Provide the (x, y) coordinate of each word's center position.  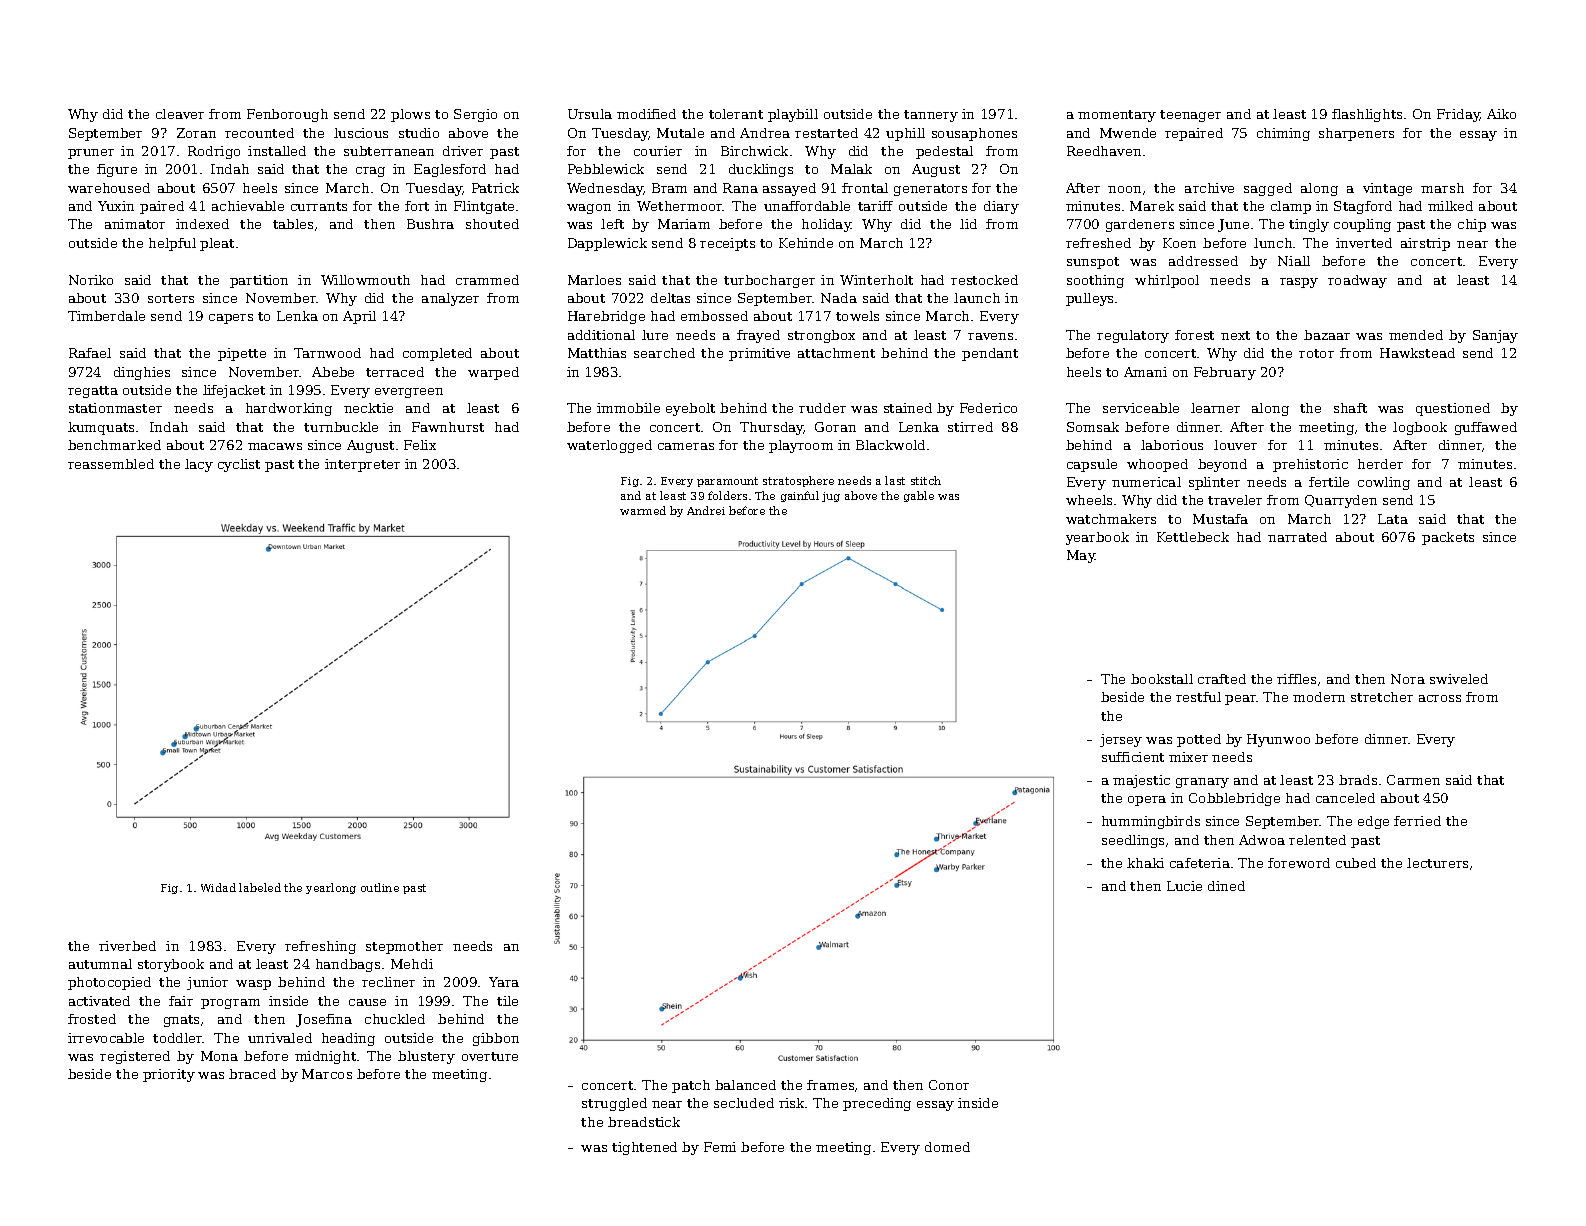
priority (169, 1075)
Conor (949, 1085)
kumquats (101, 428)
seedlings (1133, 841)
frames (830, 1085)
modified (646, 114)
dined (1226, 886)
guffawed (1486, 428)
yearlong (331, 888)
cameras (686, 446)
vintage (1387, 189)
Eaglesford (450, 170)
